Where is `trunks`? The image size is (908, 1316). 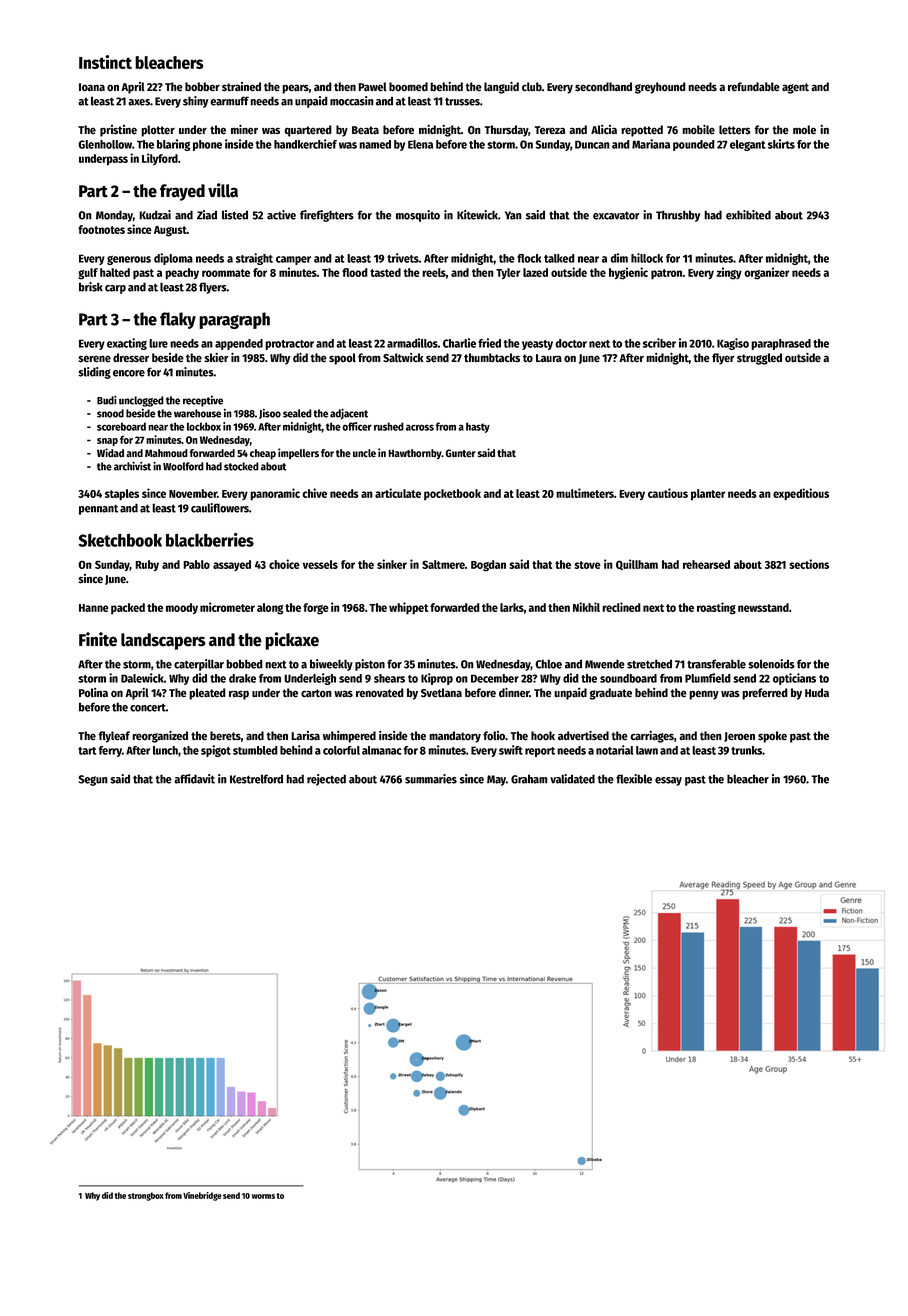 trunks is located at coordinates (747, 750).
